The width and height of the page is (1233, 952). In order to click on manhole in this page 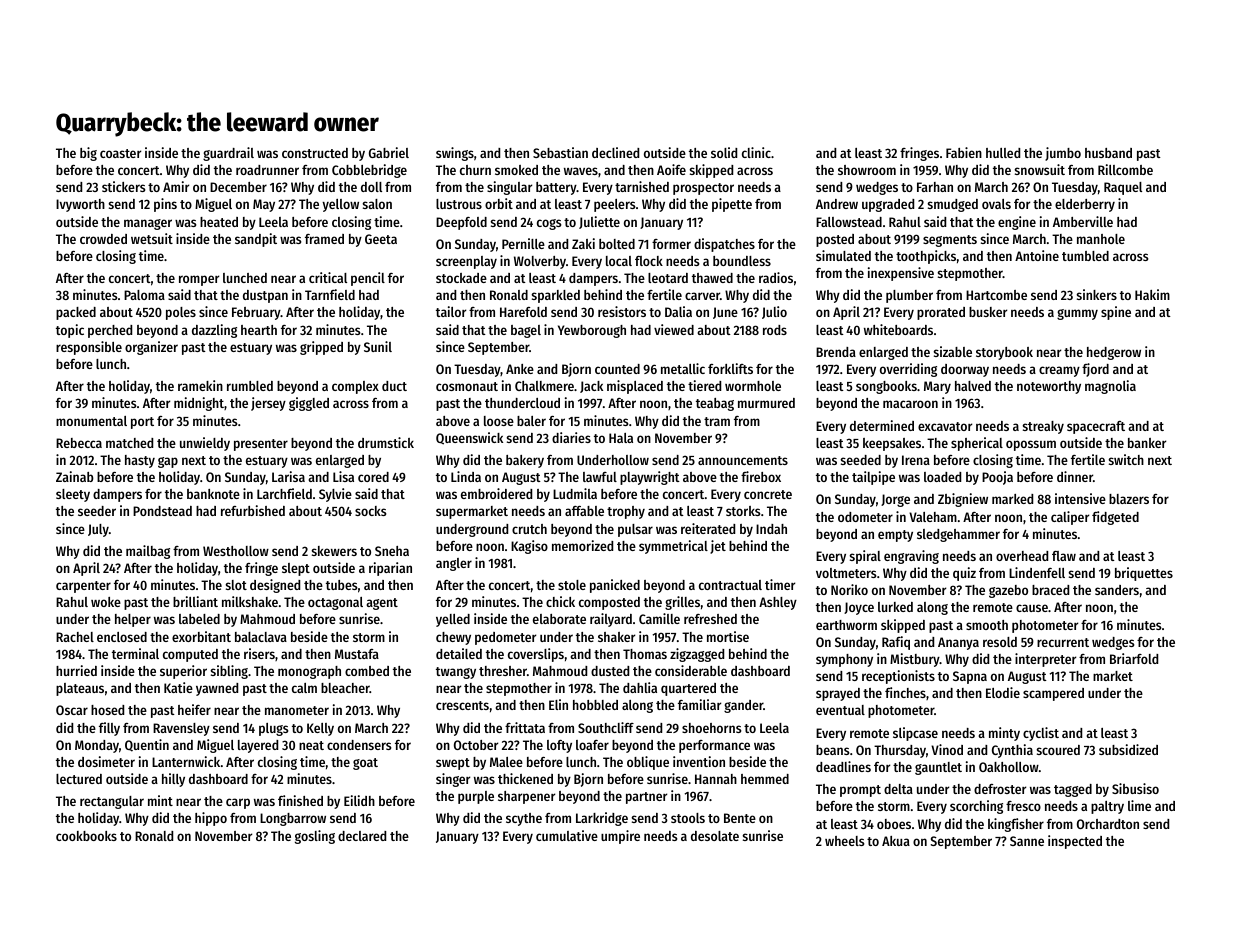, I will do `click(1101, 239)`.
